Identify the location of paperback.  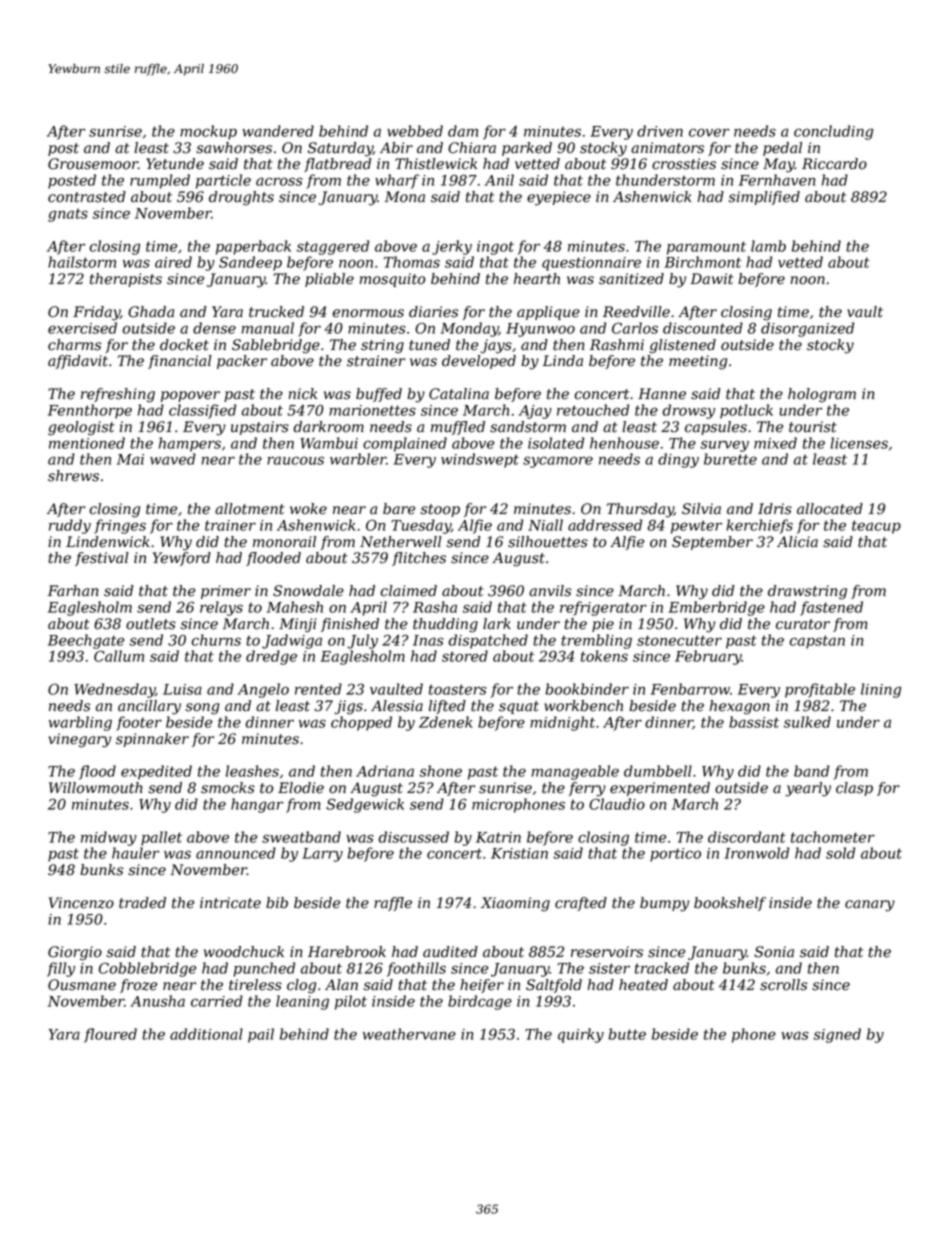
(253, 247).
